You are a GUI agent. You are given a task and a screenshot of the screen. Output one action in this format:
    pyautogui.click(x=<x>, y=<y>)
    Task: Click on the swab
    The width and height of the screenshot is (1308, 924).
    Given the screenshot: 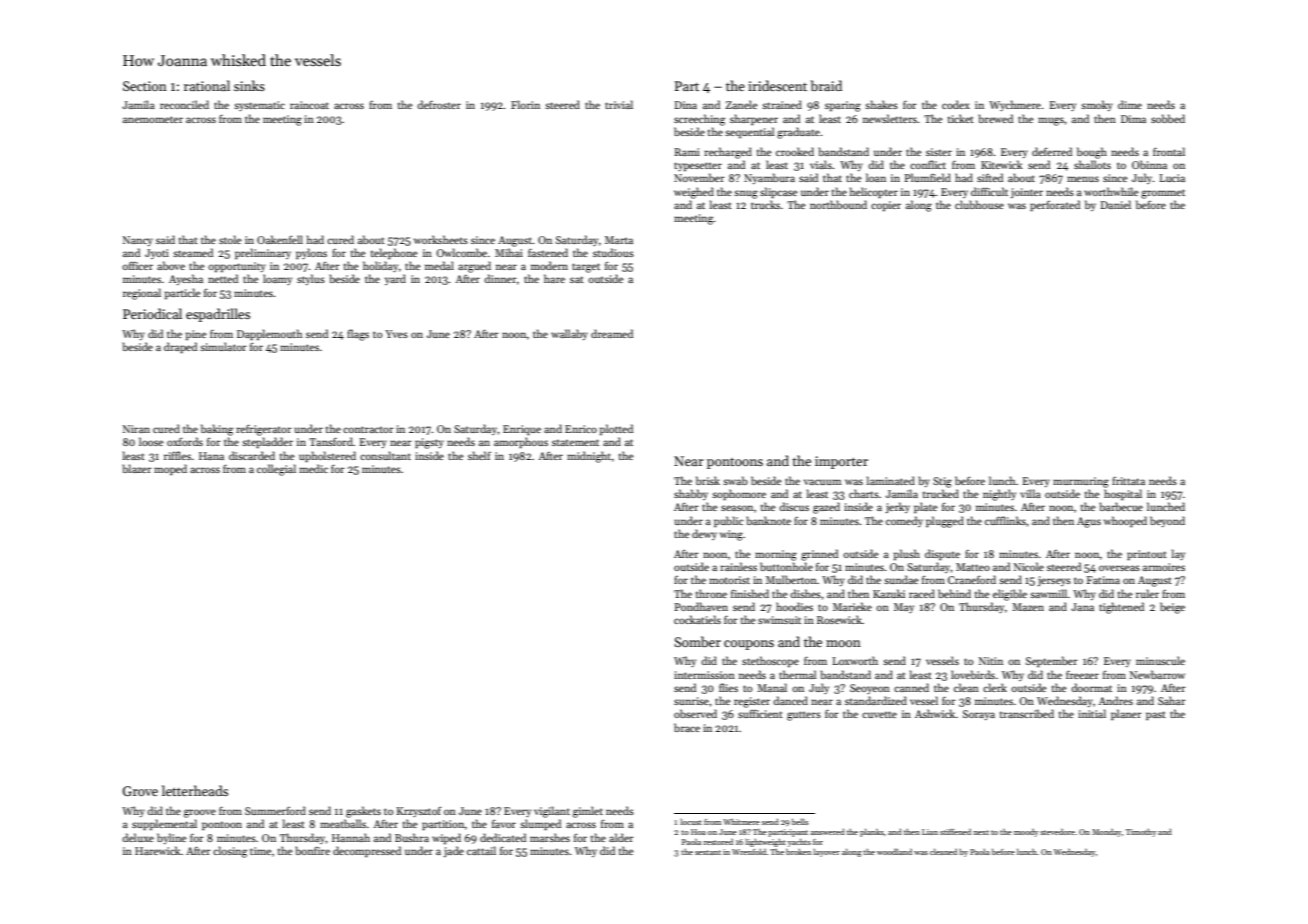 What is the action you would take?
    pyautogui.click(x=735, y=480)
